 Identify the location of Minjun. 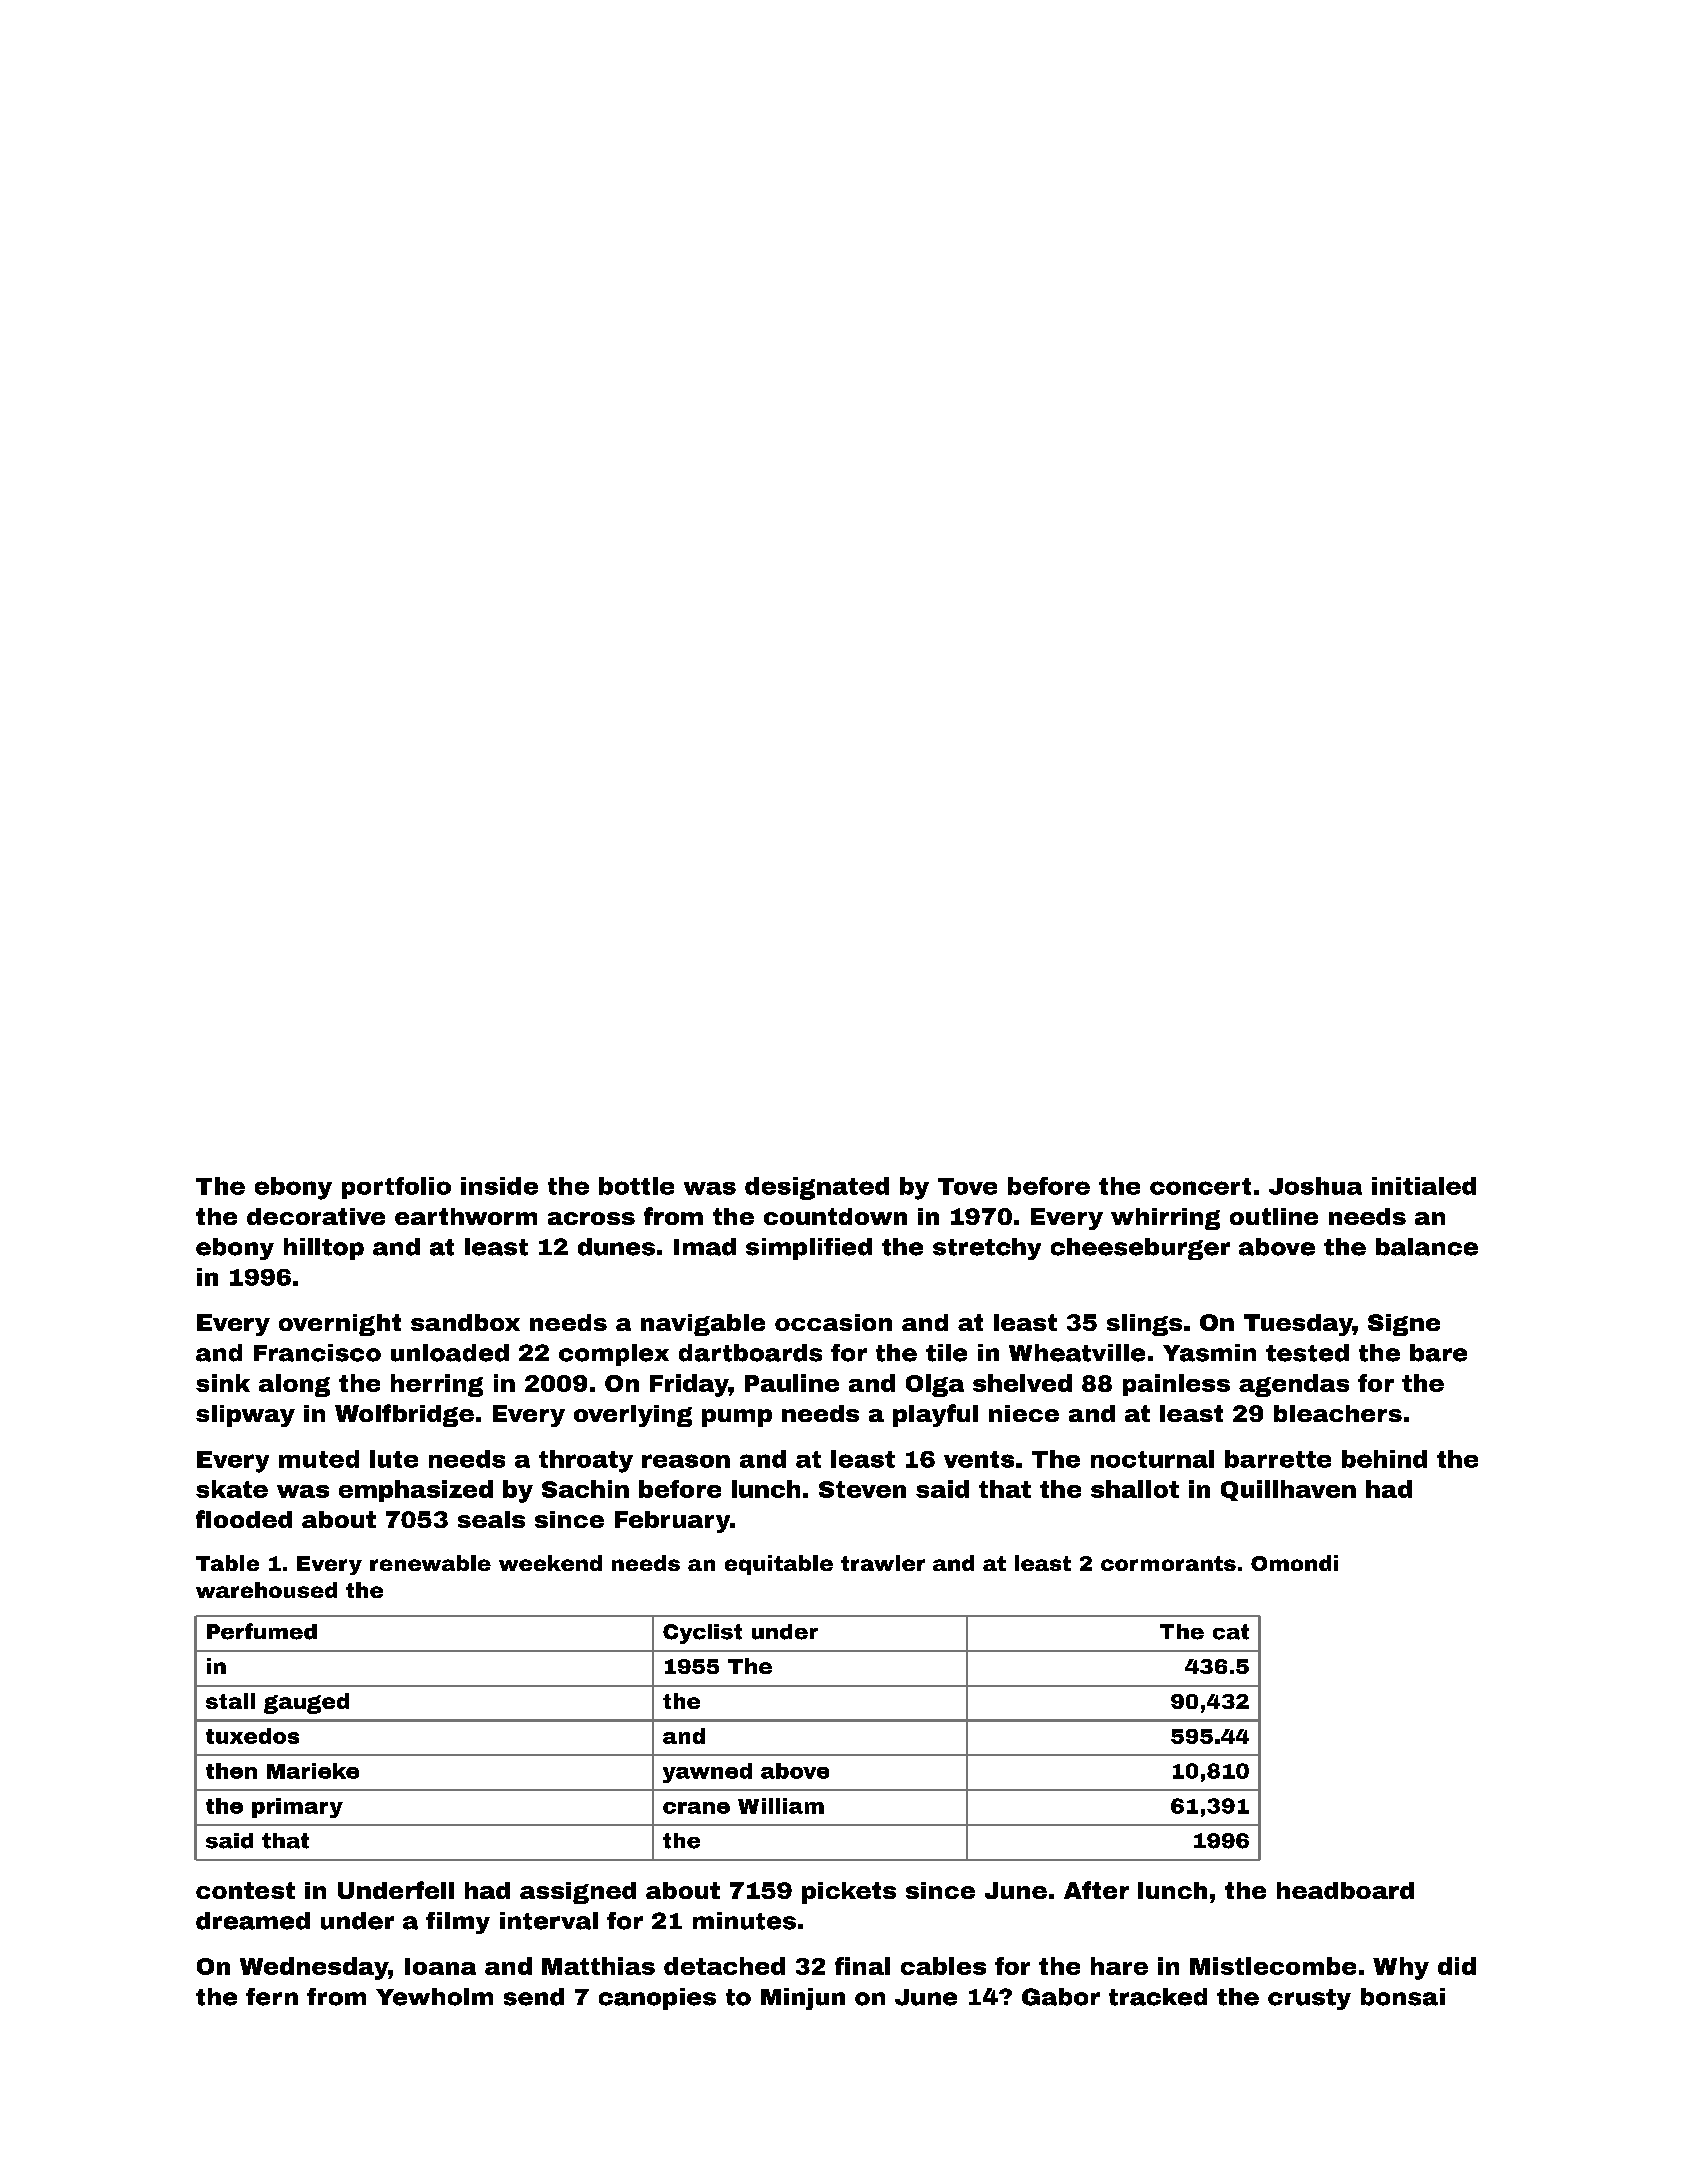
(803, 1999).
